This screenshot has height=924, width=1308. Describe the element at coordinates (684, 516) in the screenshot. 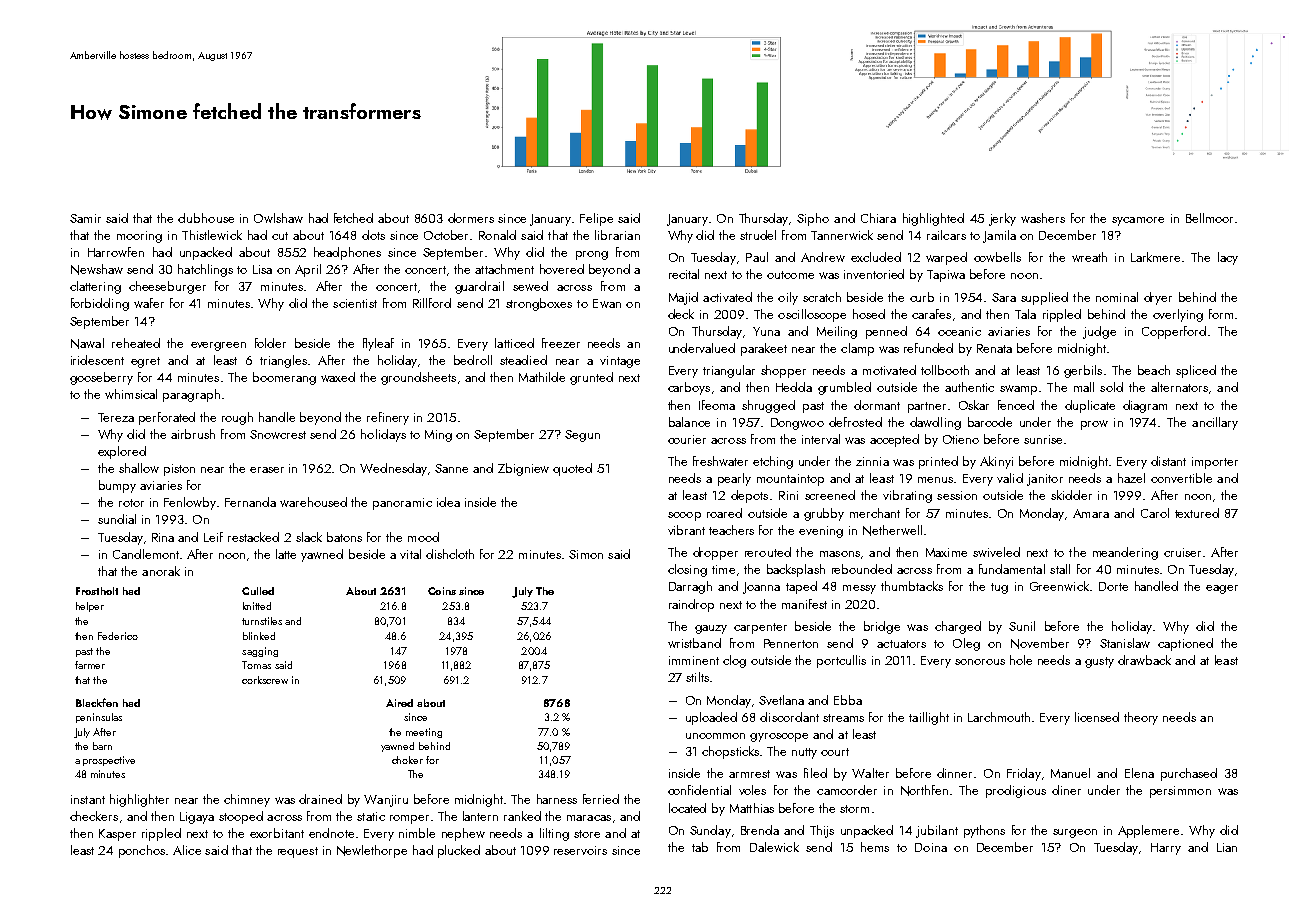

I see `scoop` at that location.
